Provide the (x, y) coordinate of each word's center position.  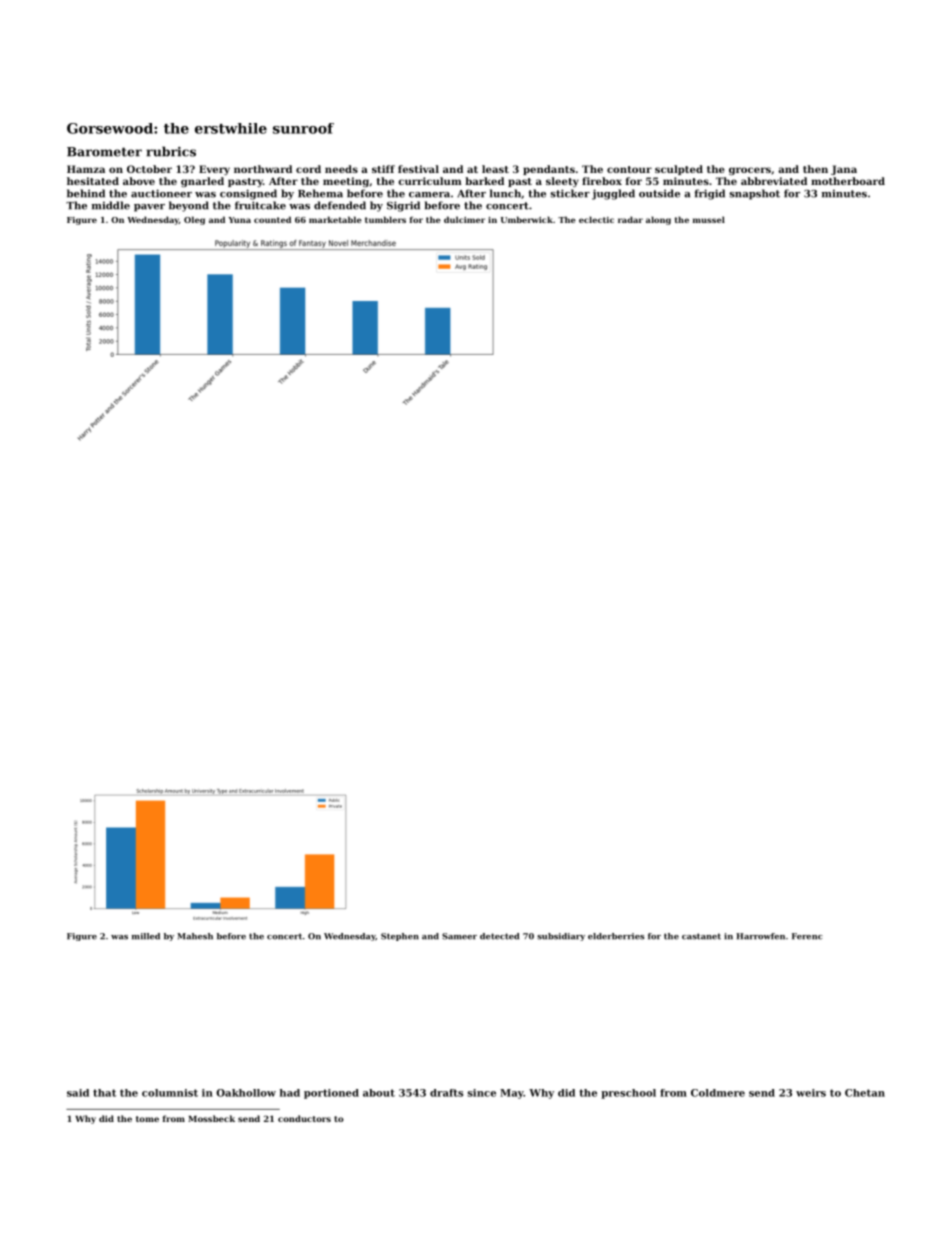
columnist (170, 1093)
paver (149, 208)
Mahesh (195, 936)
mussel (709, 219)
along (658, 220)
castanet (701, 936)
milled (146, 936)
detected (499, 936)
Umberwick (527, 219)
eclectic (596, 219)
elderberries (616, 936)
